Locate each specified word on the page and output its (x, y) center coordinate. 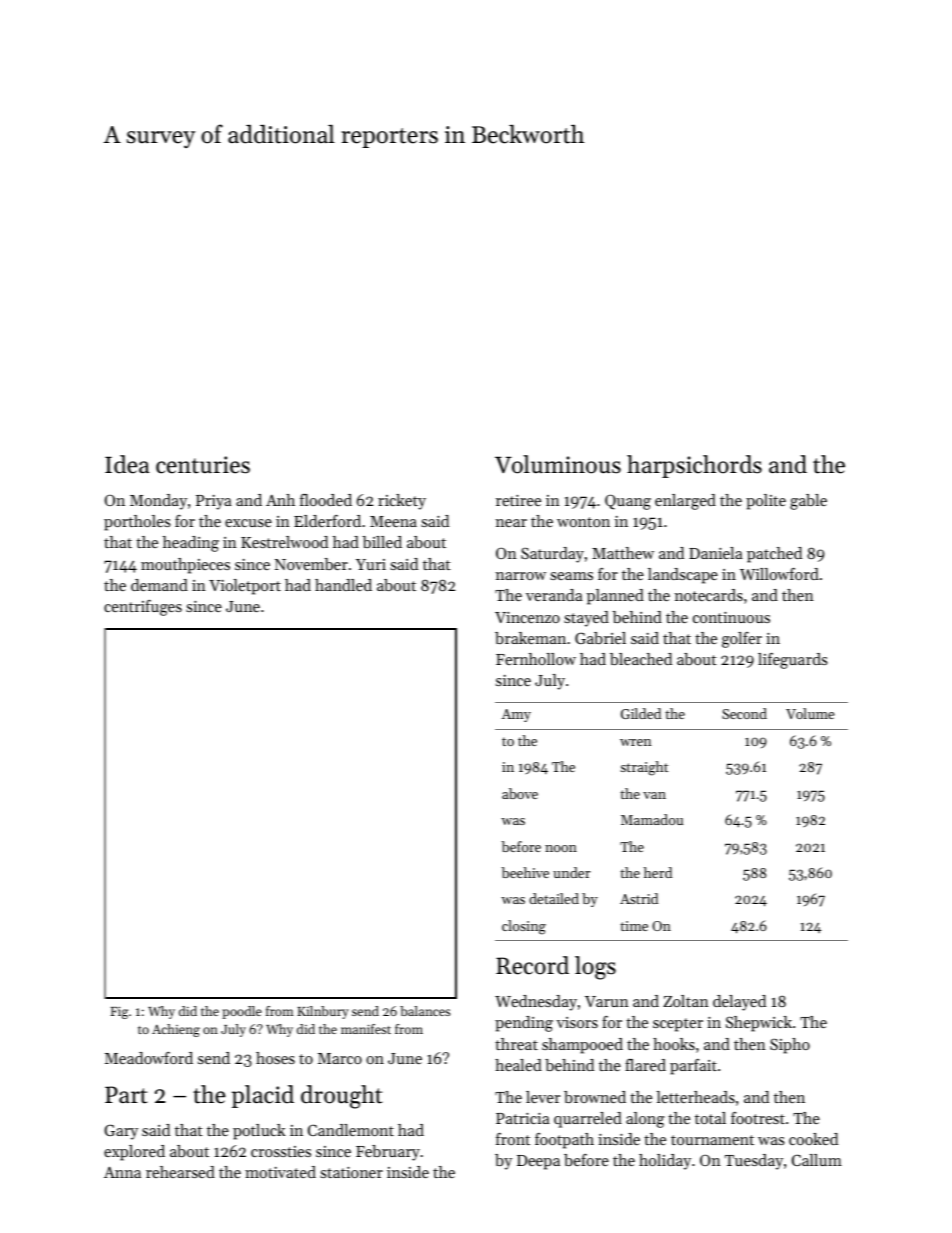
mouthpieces (185, 566)
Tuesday (754, 1162)
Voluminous (558, 464)
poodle (242, 1012)
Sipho (790, 1046)
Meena (393, 521)
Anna (122, 1172)
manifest (366, 1029)
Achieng (176, 1030)
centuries (203, 465)
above (520, 793)
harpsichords (694, 466)
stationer (351, 1172)
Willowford (779, 574)
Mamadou (652, 819)
